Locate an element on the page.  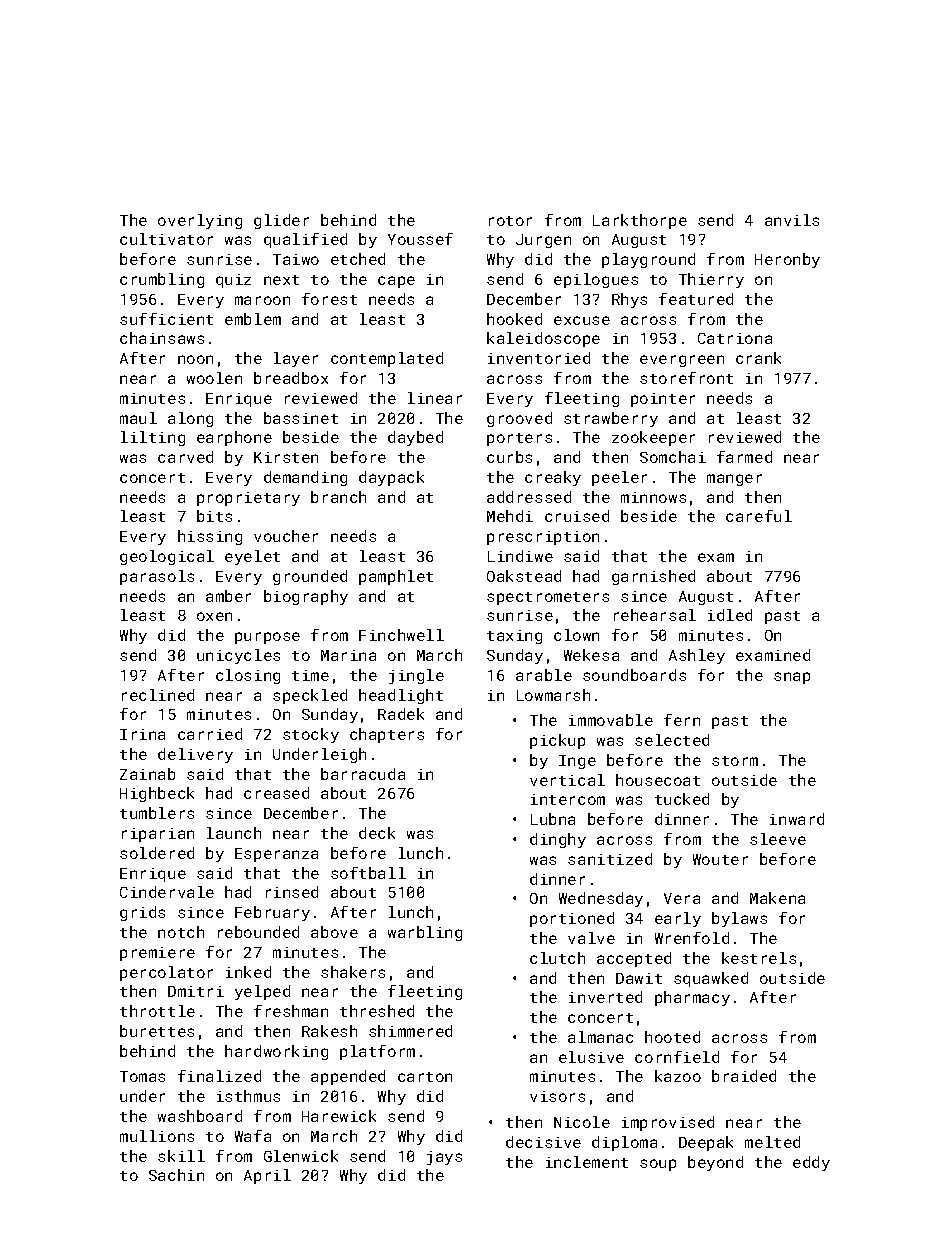
crank is located at coordinates (758, 358).
